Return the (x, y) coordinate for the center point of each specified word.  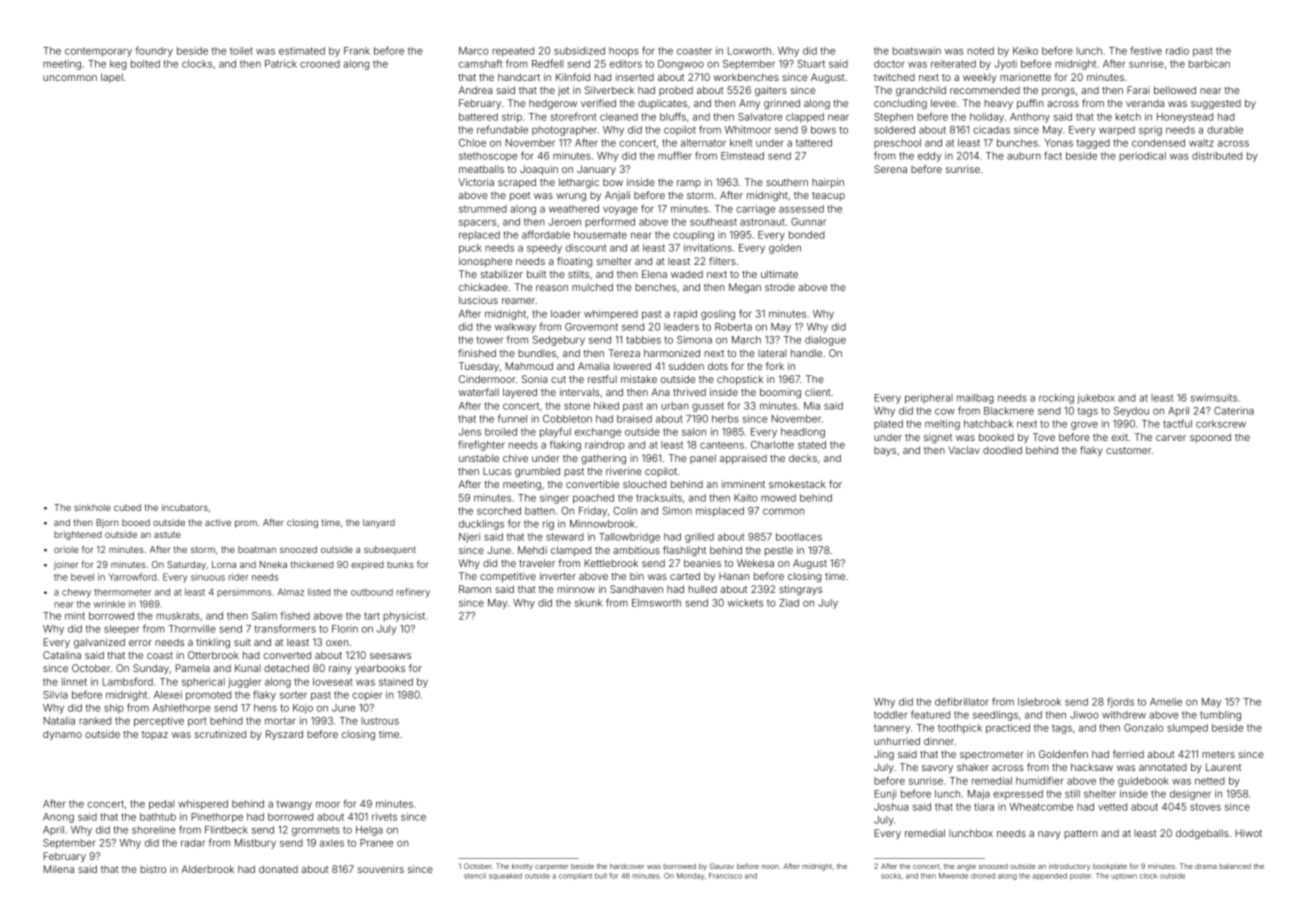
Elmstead (742, 156)
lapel (112, 78)
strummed (483, 209)
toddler (890, 715)
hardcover (627, 866)
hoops (624, 52)
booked (996, 437)
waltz (1201, 143)
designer (1190, 795)
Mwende (953, 876)
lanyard (379, 523)
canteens (722, 445)
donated (278, 869)
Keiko (1025, 51)
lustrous (380, 721)
